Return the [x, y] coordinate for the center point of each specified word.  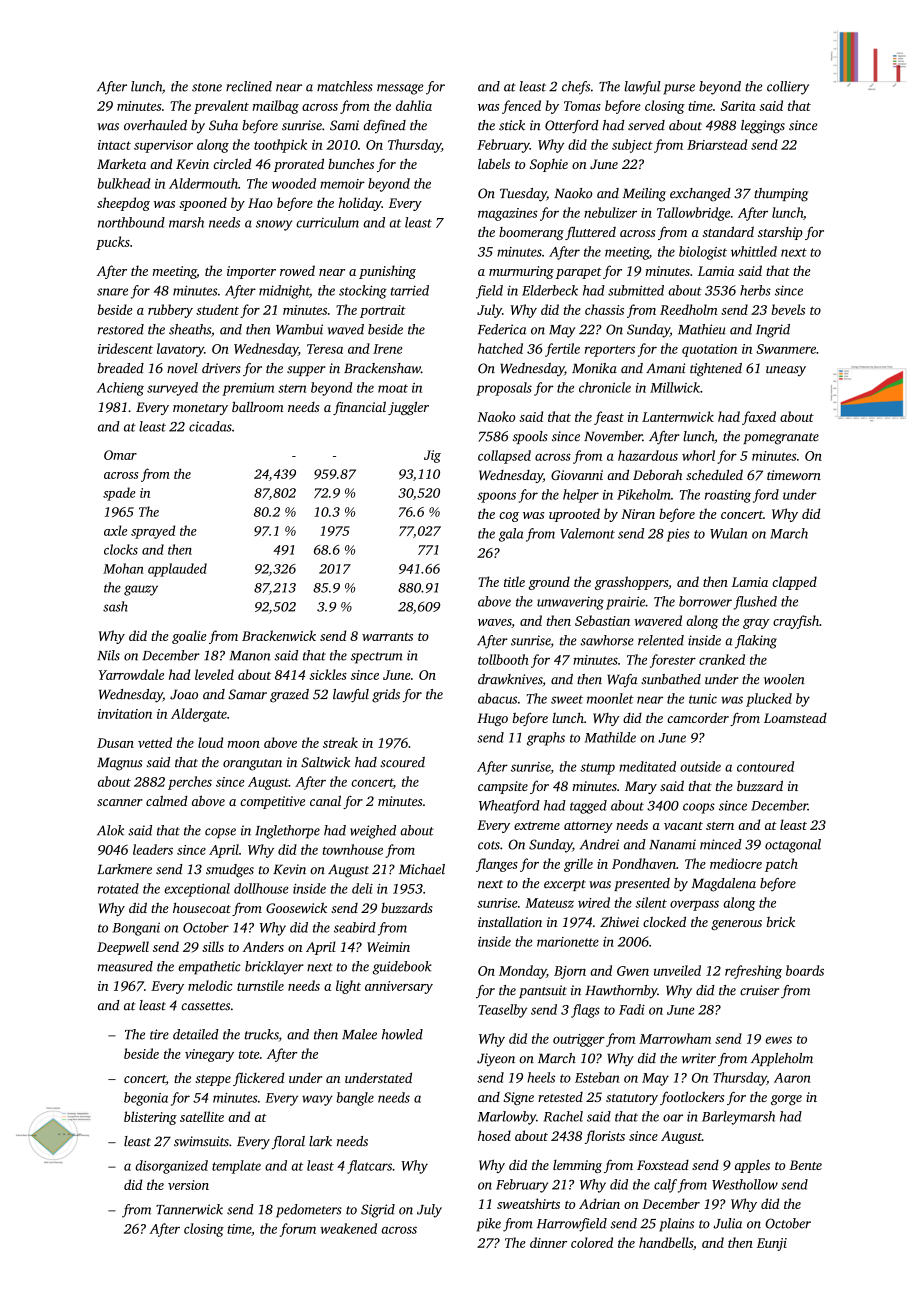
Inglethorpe [287, 832]
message [400, 89]
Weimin [388, 947]
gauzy [141, 590]
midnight [284, 292]
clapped [794, 583]
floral [288, 1143]
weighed [373, 832]
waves [494, 622]
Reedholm [689, 309]
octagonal [793, 846]
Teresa [325, 349]
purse [679, 89]
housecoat [202, 907]
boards [805, 970]
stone [207, 87]
